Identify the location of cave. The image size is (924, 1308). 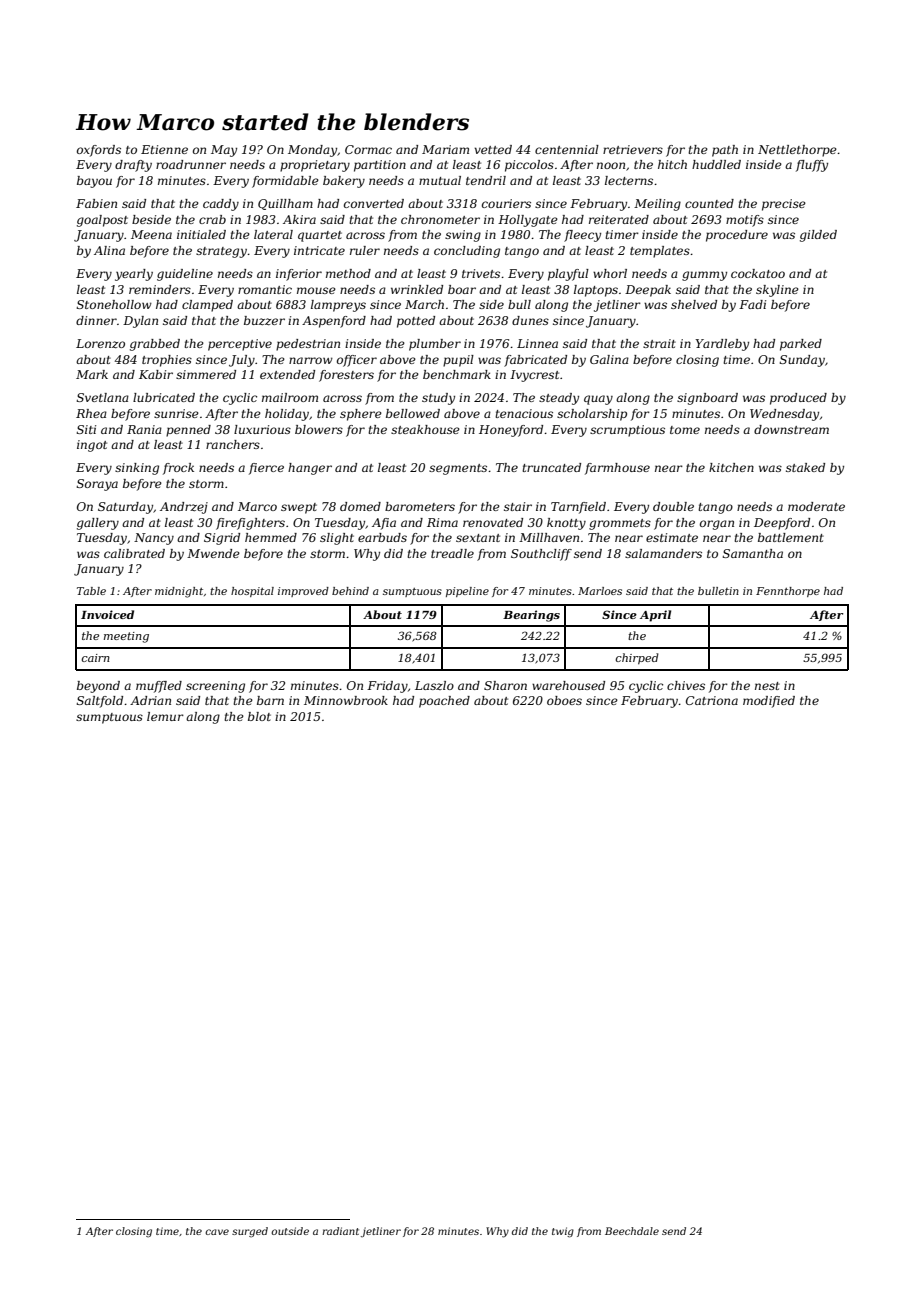
(217, 1232).
